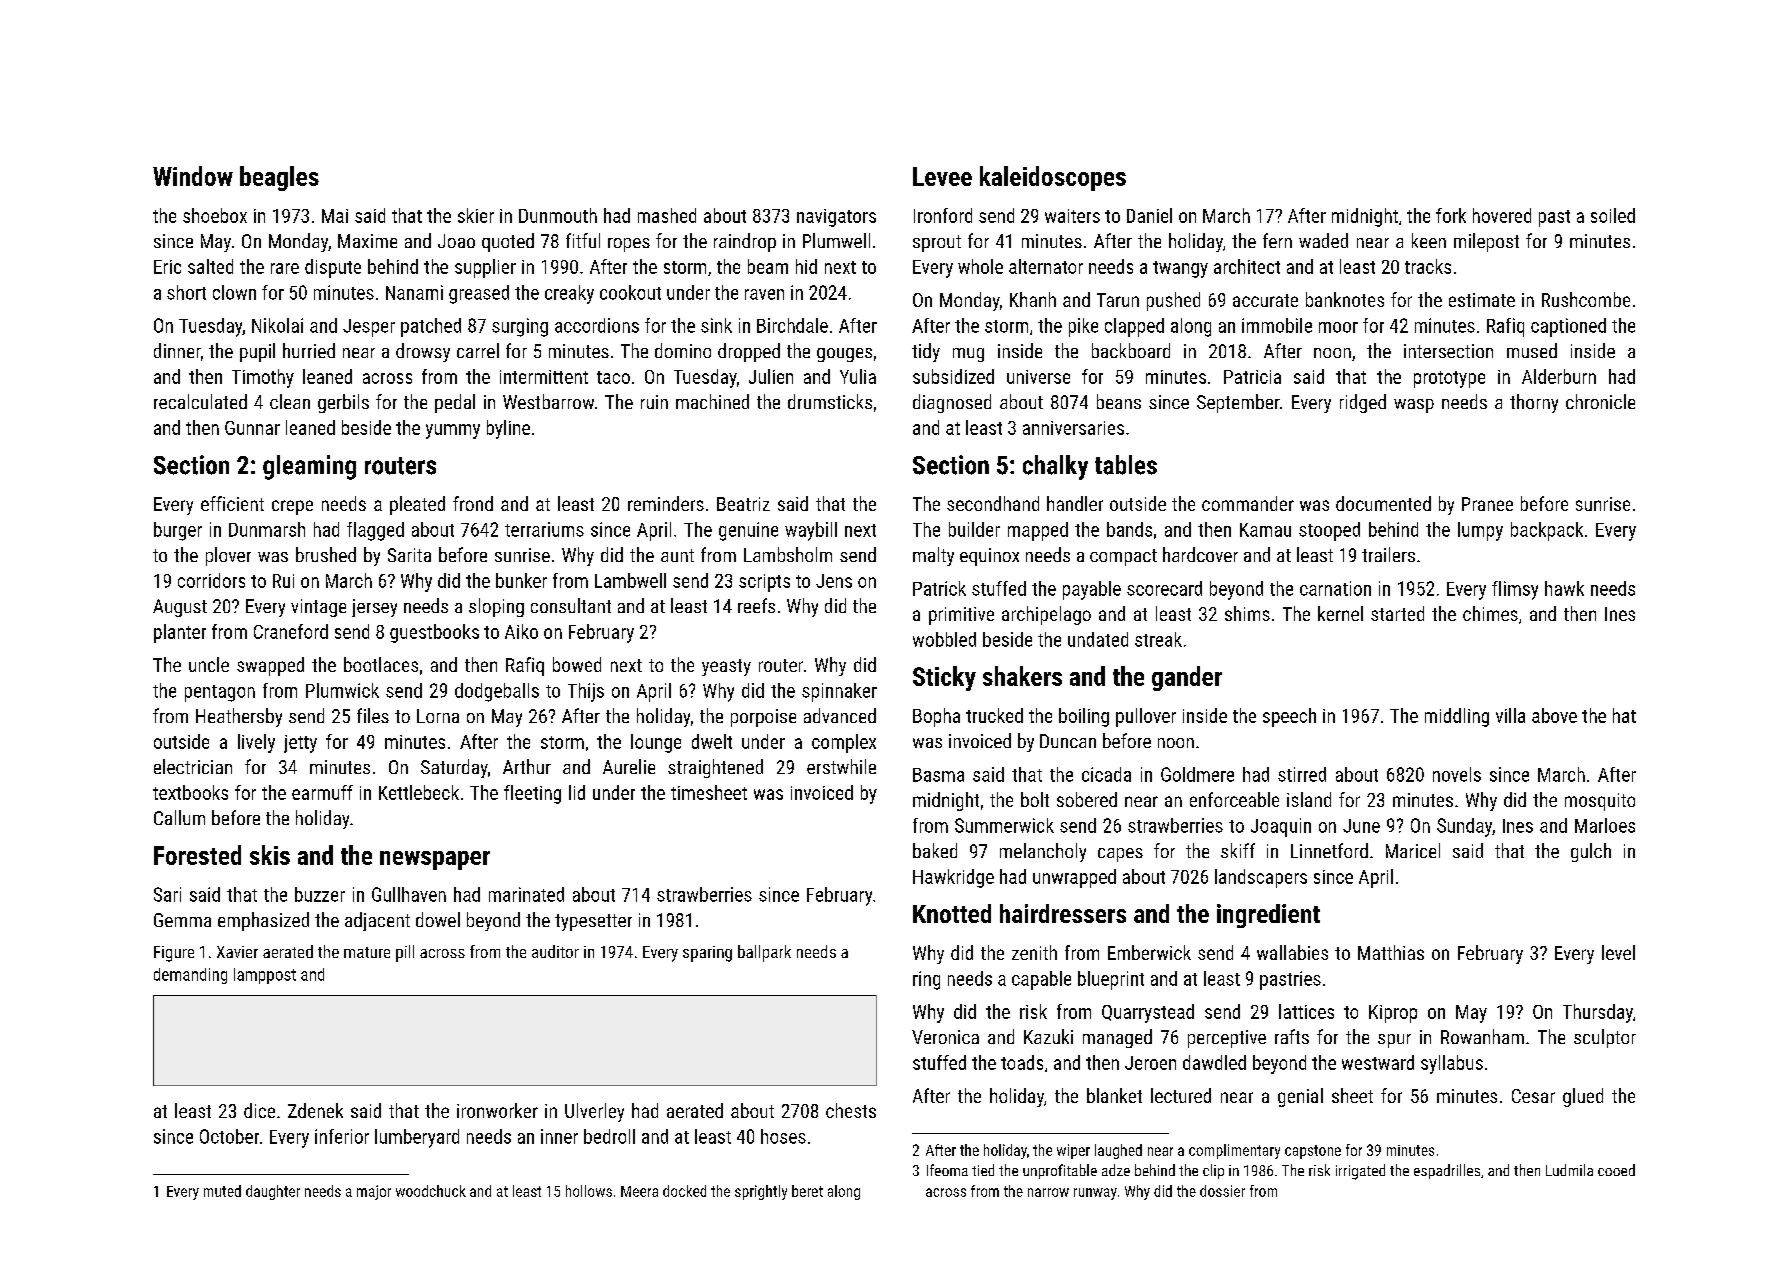 The image size is (1789, 1265). Describe the element at coordinates (716, 325) in the screenshot. I see `sink` at that location.
